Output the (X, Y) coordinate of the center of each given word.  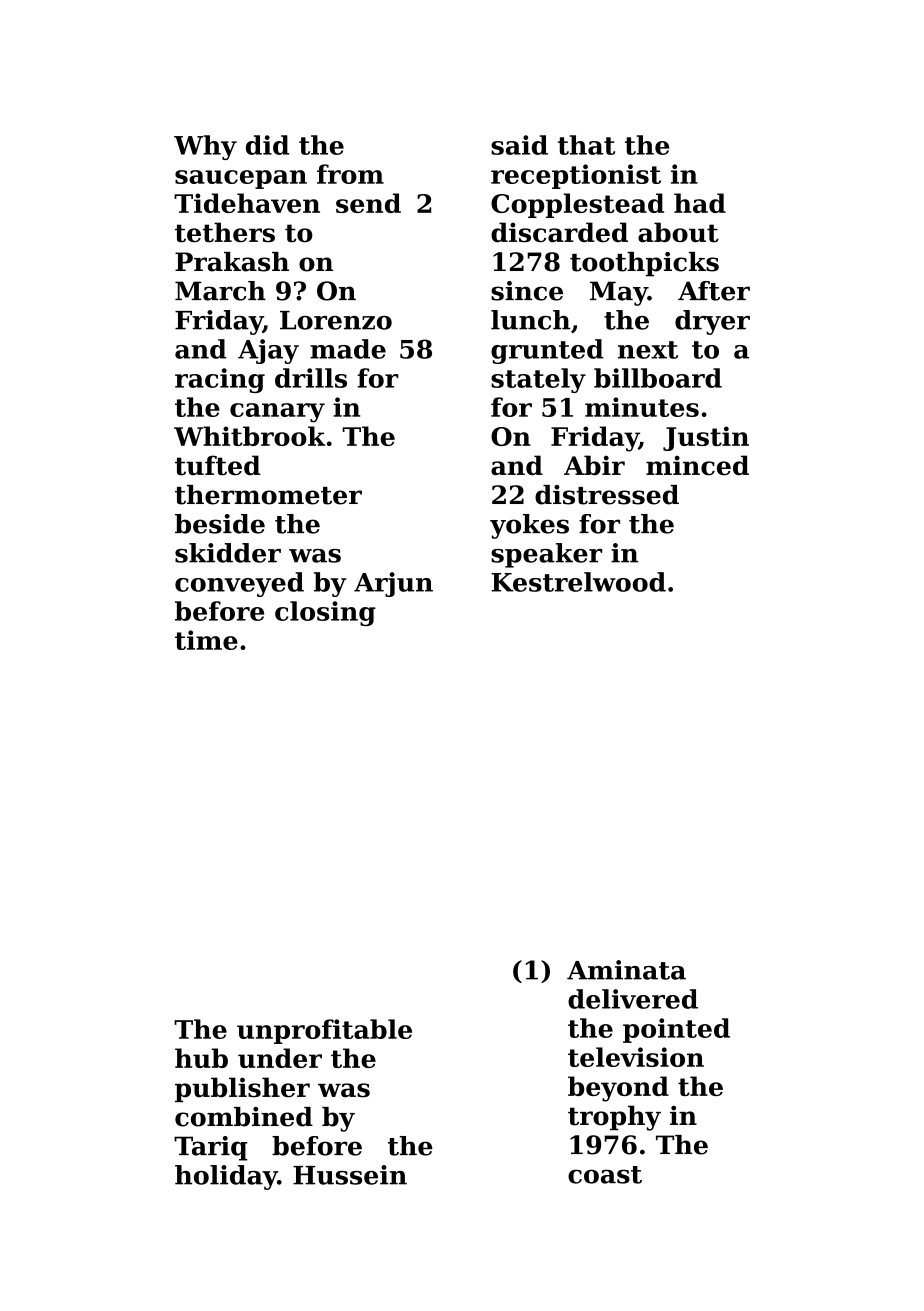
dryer (712, 322)
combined (244, 1117)
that (586, 145)
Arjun (393, 584)
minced (697, 465)
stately (538, 380)
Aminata (626, 970)
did (267, 145)
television (636, 1057)
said (519, 145)
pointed (676, 1030)
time (206, 640)
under (280, 1058)
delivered (633, 999)
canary (277, 413)
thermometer (268, 495)
